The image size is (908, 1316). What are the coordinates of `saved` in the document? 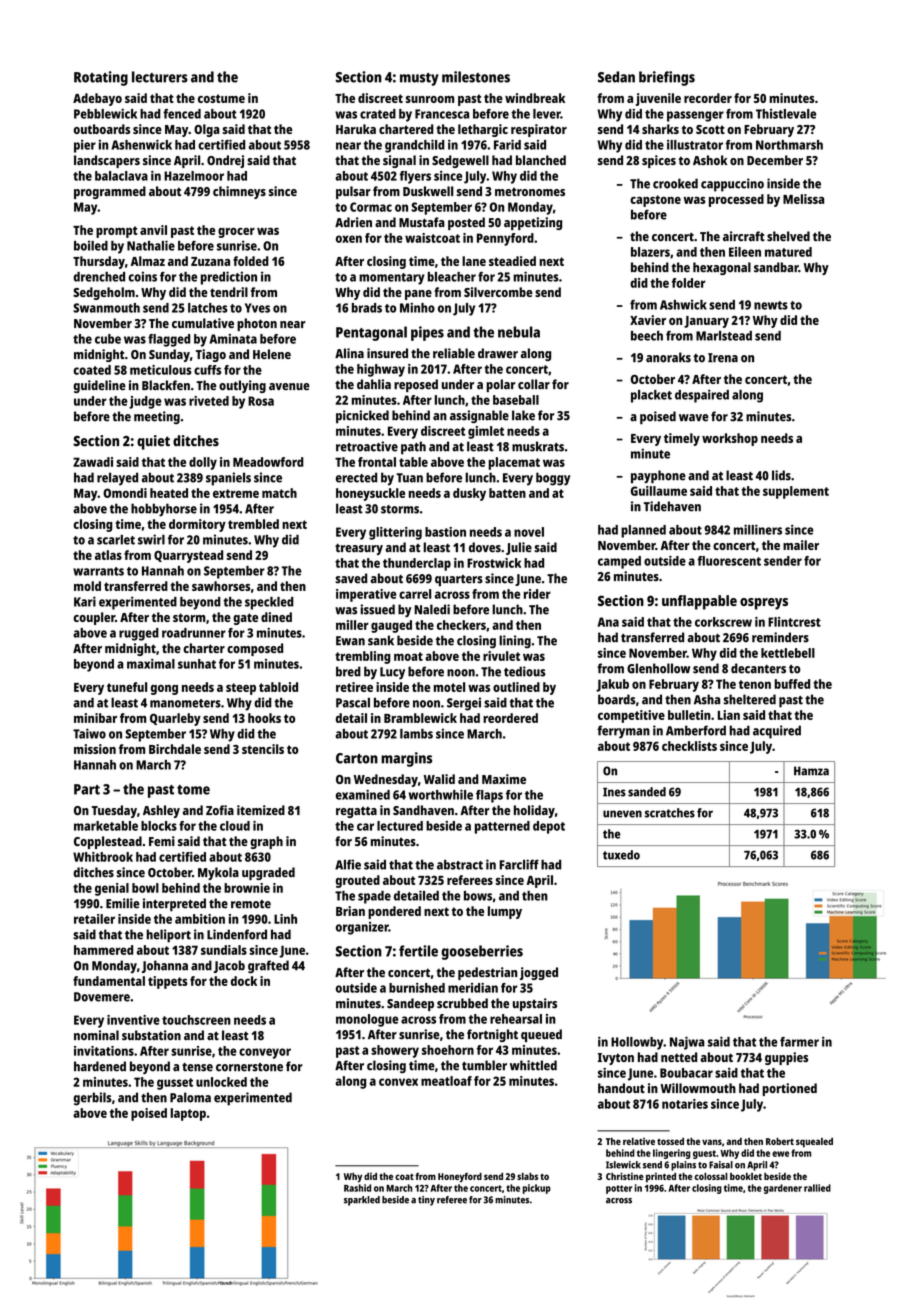 It's located at (351, 578).
